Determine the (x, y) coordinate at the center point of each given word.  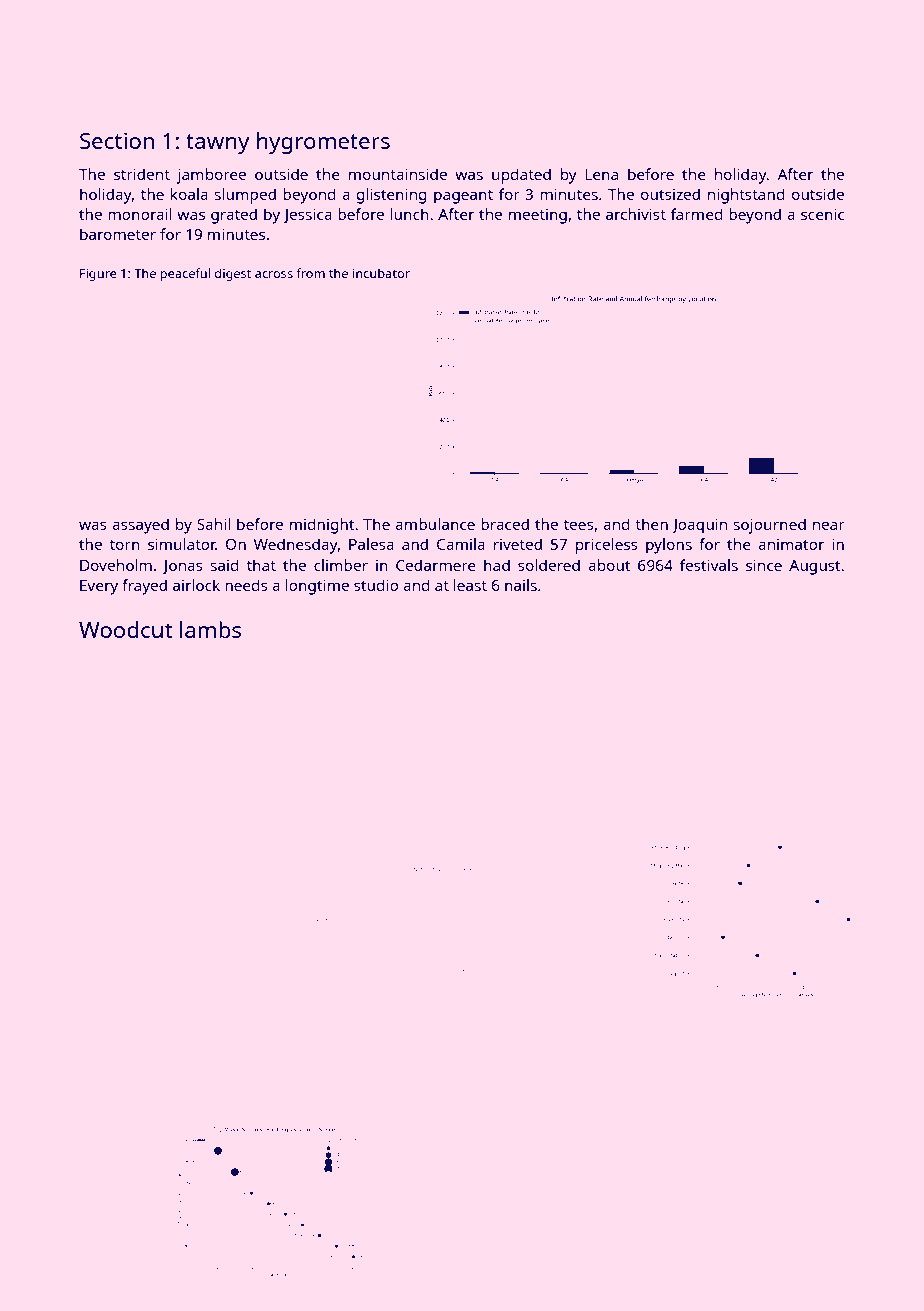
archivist (636, 214)
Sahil (213, 524)
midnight (322, 526)
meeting (538, 216)
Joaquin (699, 526)
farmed (697, 214)
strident (142, 174)
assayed (140, 526)
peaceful (185, 274)
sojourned (769, 526)
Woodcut (126, 629)
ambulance (435, 524)
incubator (381, 273)
